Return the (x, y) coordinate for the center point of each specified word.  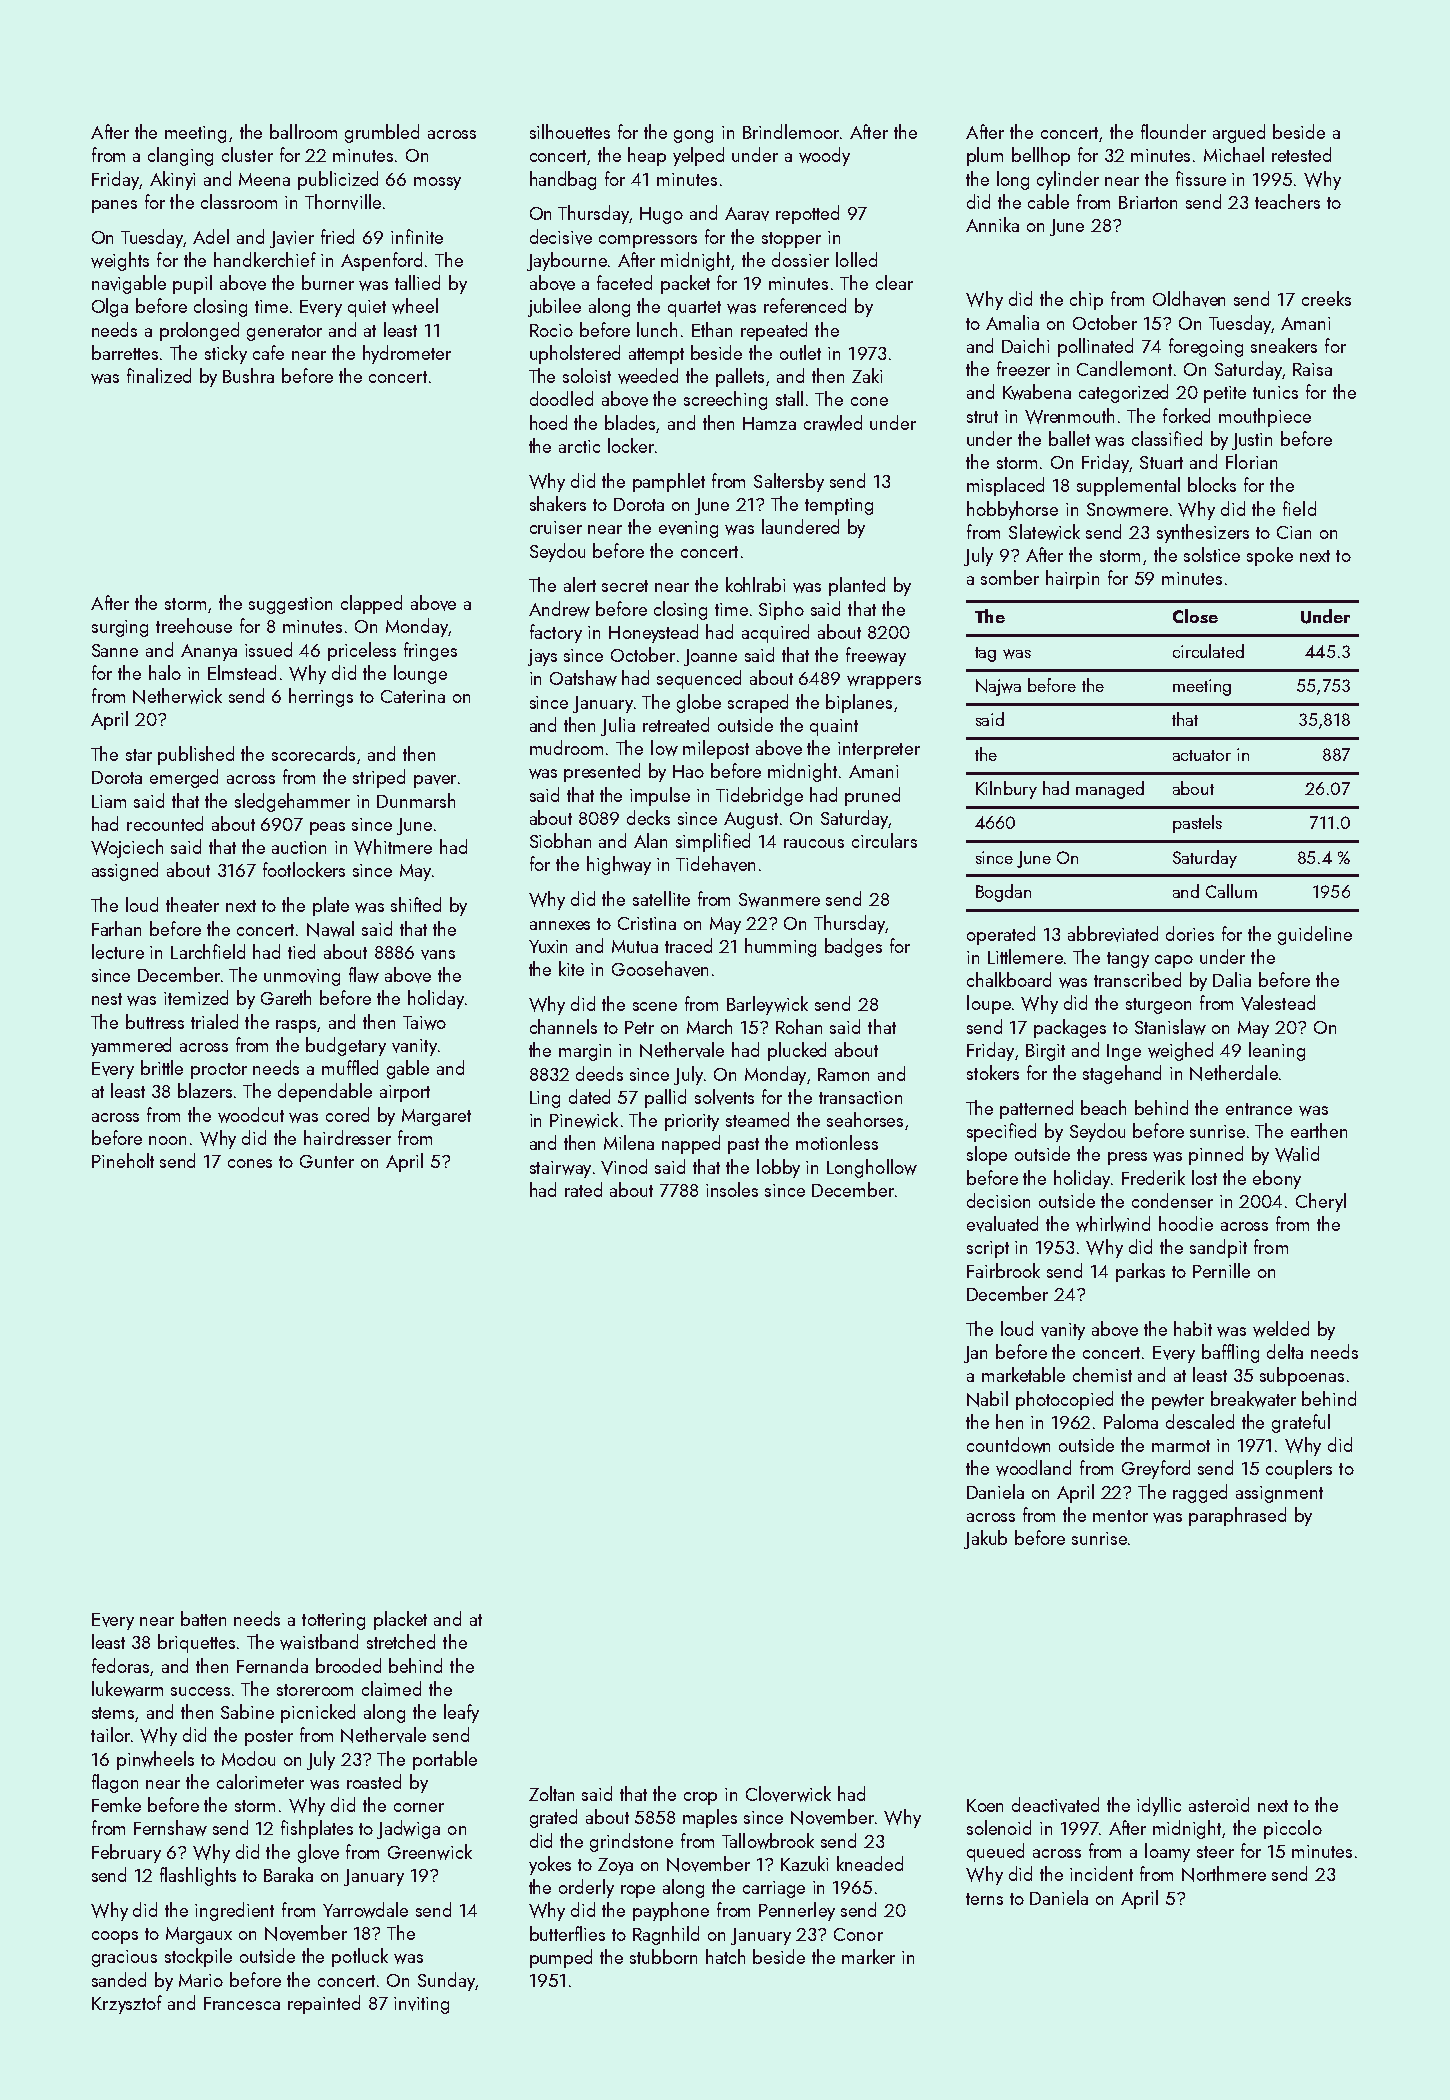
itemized (196, 997)
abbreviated (1113, 934)
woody (824, 156)
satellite (661, 898)
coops (115, 1937)
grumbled (382, 133)
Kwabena (1037, 392)
